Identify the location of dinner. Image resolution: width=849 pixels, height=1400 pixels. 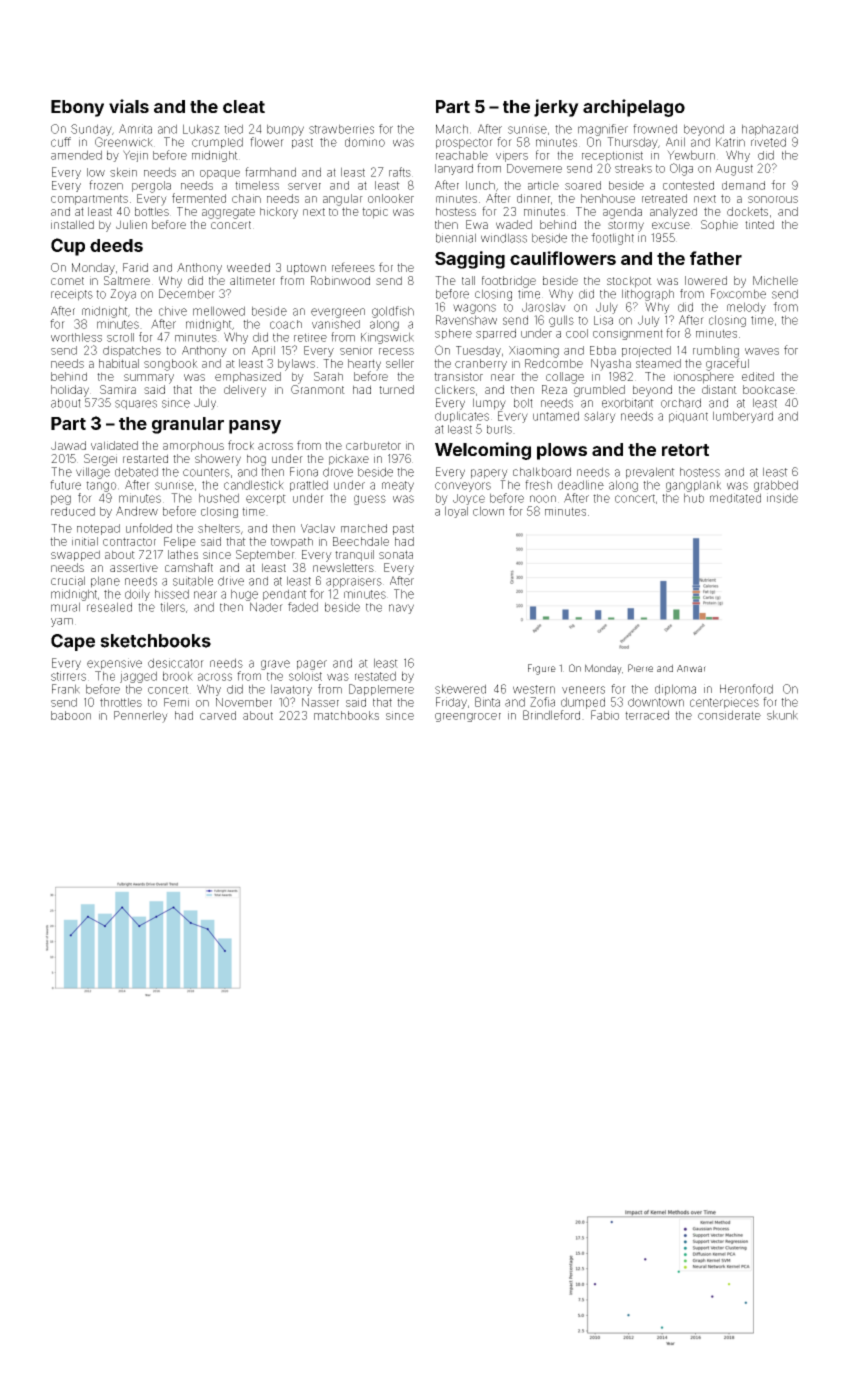
(534, 198).
